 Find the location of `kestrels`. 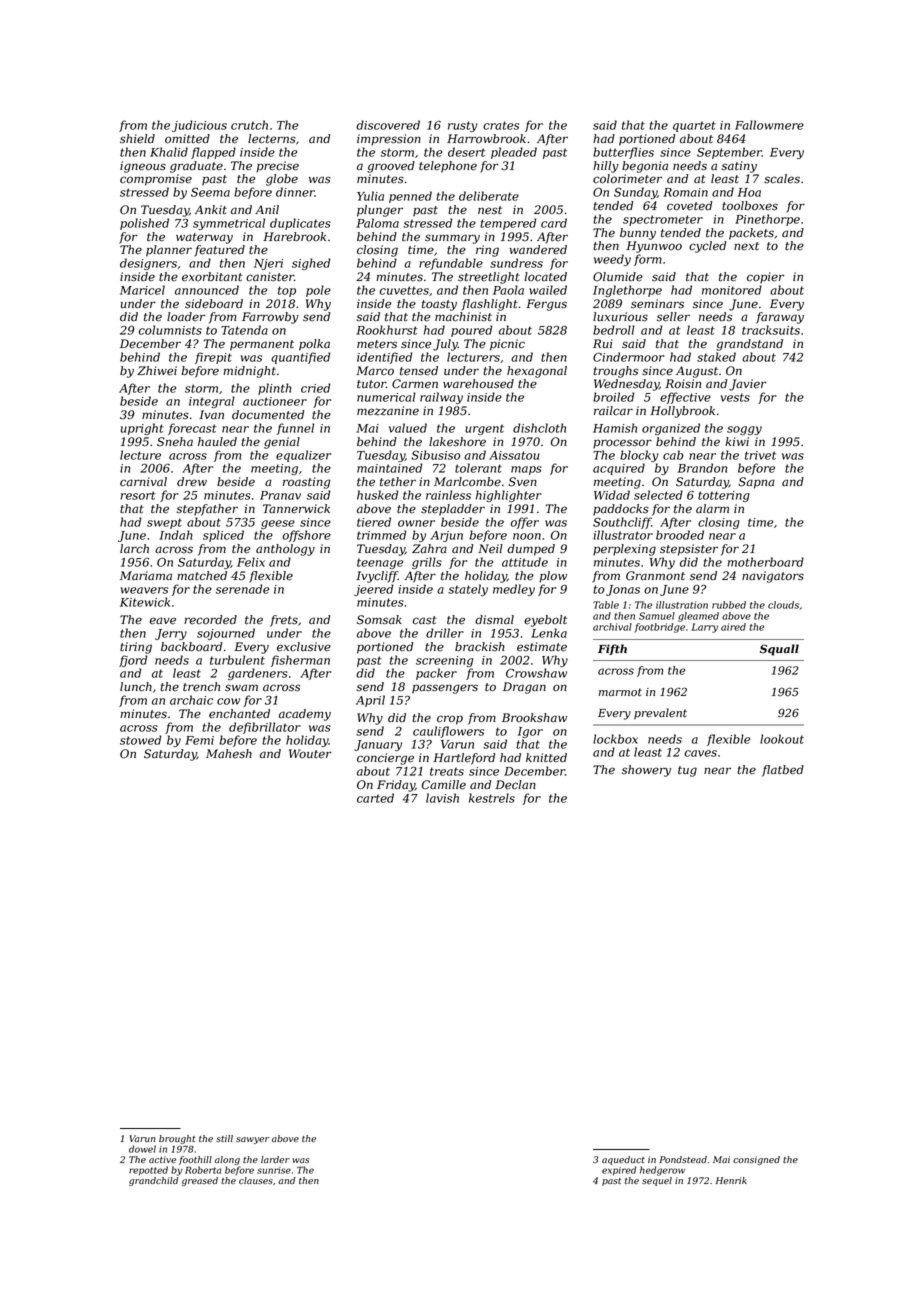

kestrels is located at coordinates (492, 798).
